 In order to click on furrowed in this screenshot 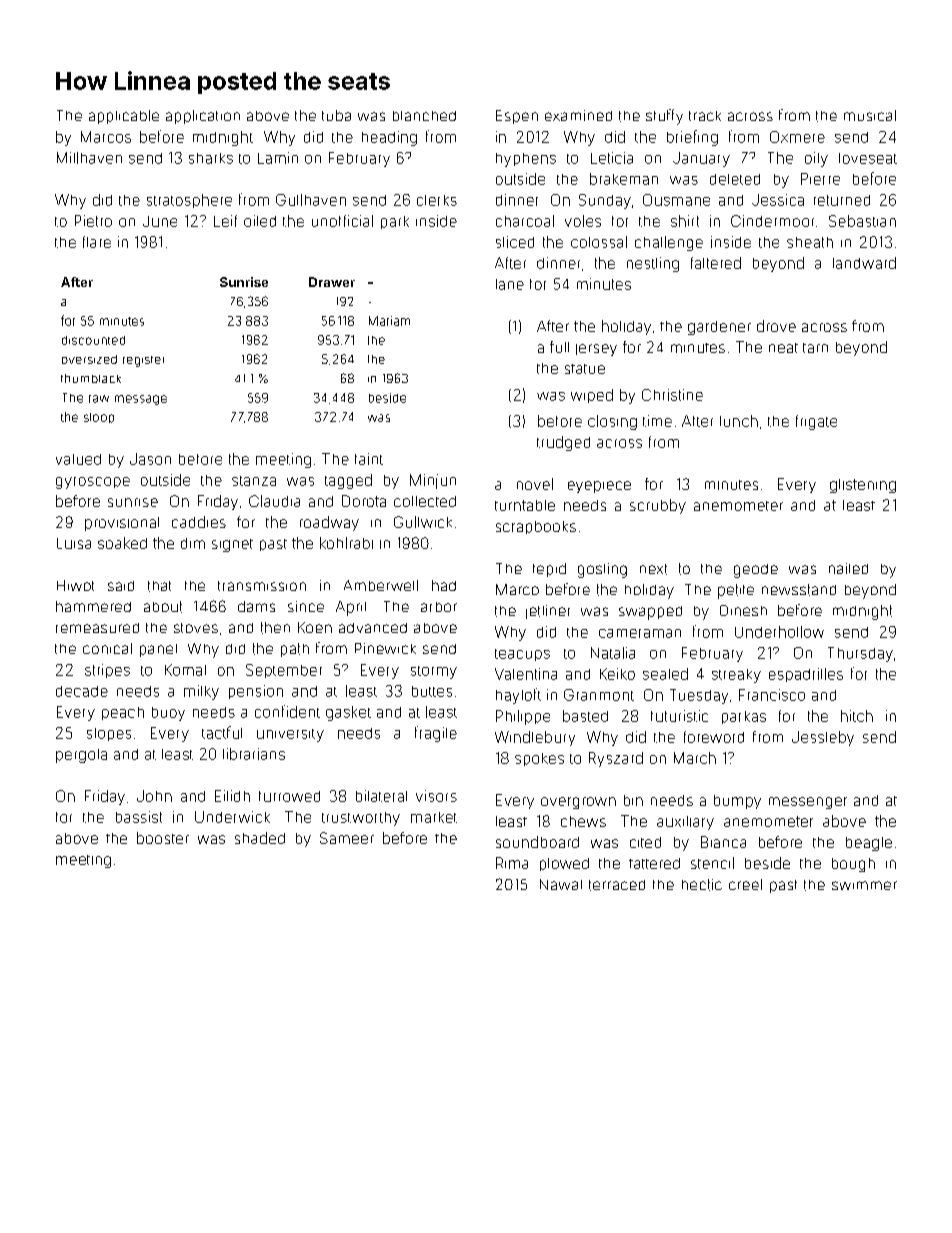, I will do `click(289, 796)`.
